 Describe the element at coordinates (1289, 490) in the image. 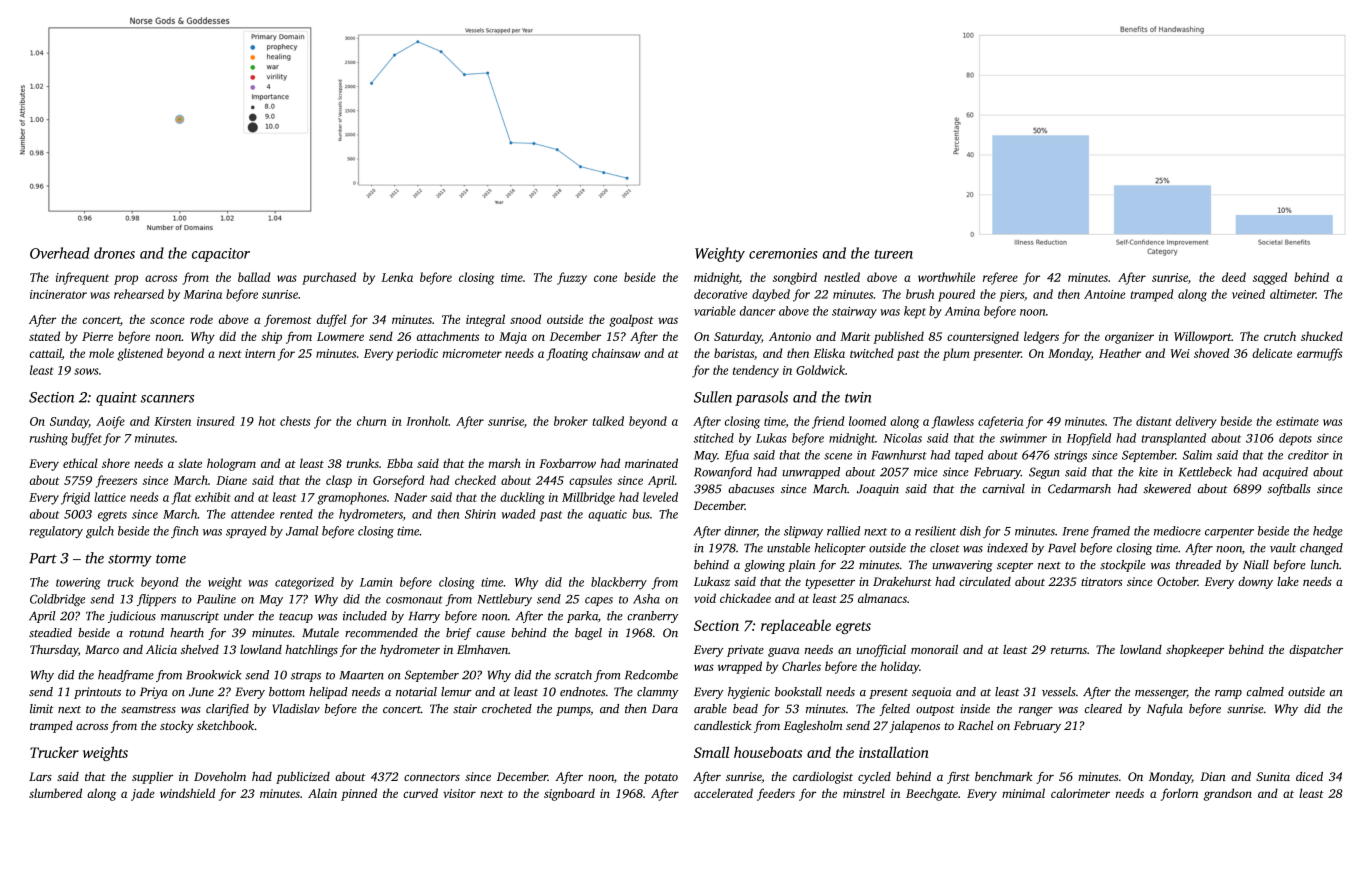

I see `softballs` at that location.
